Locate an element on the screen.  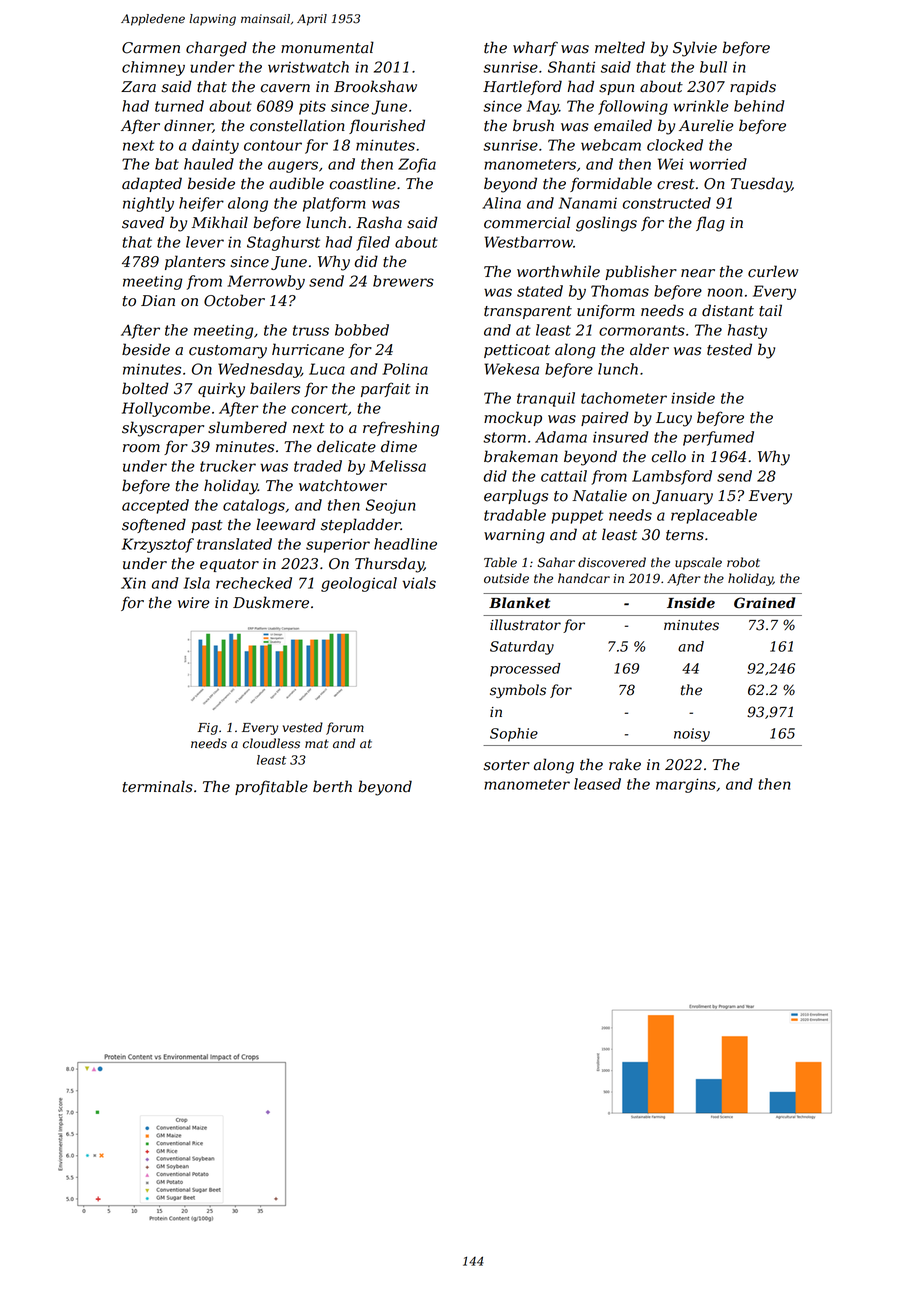
filed is located at coordinates (373, 243).
